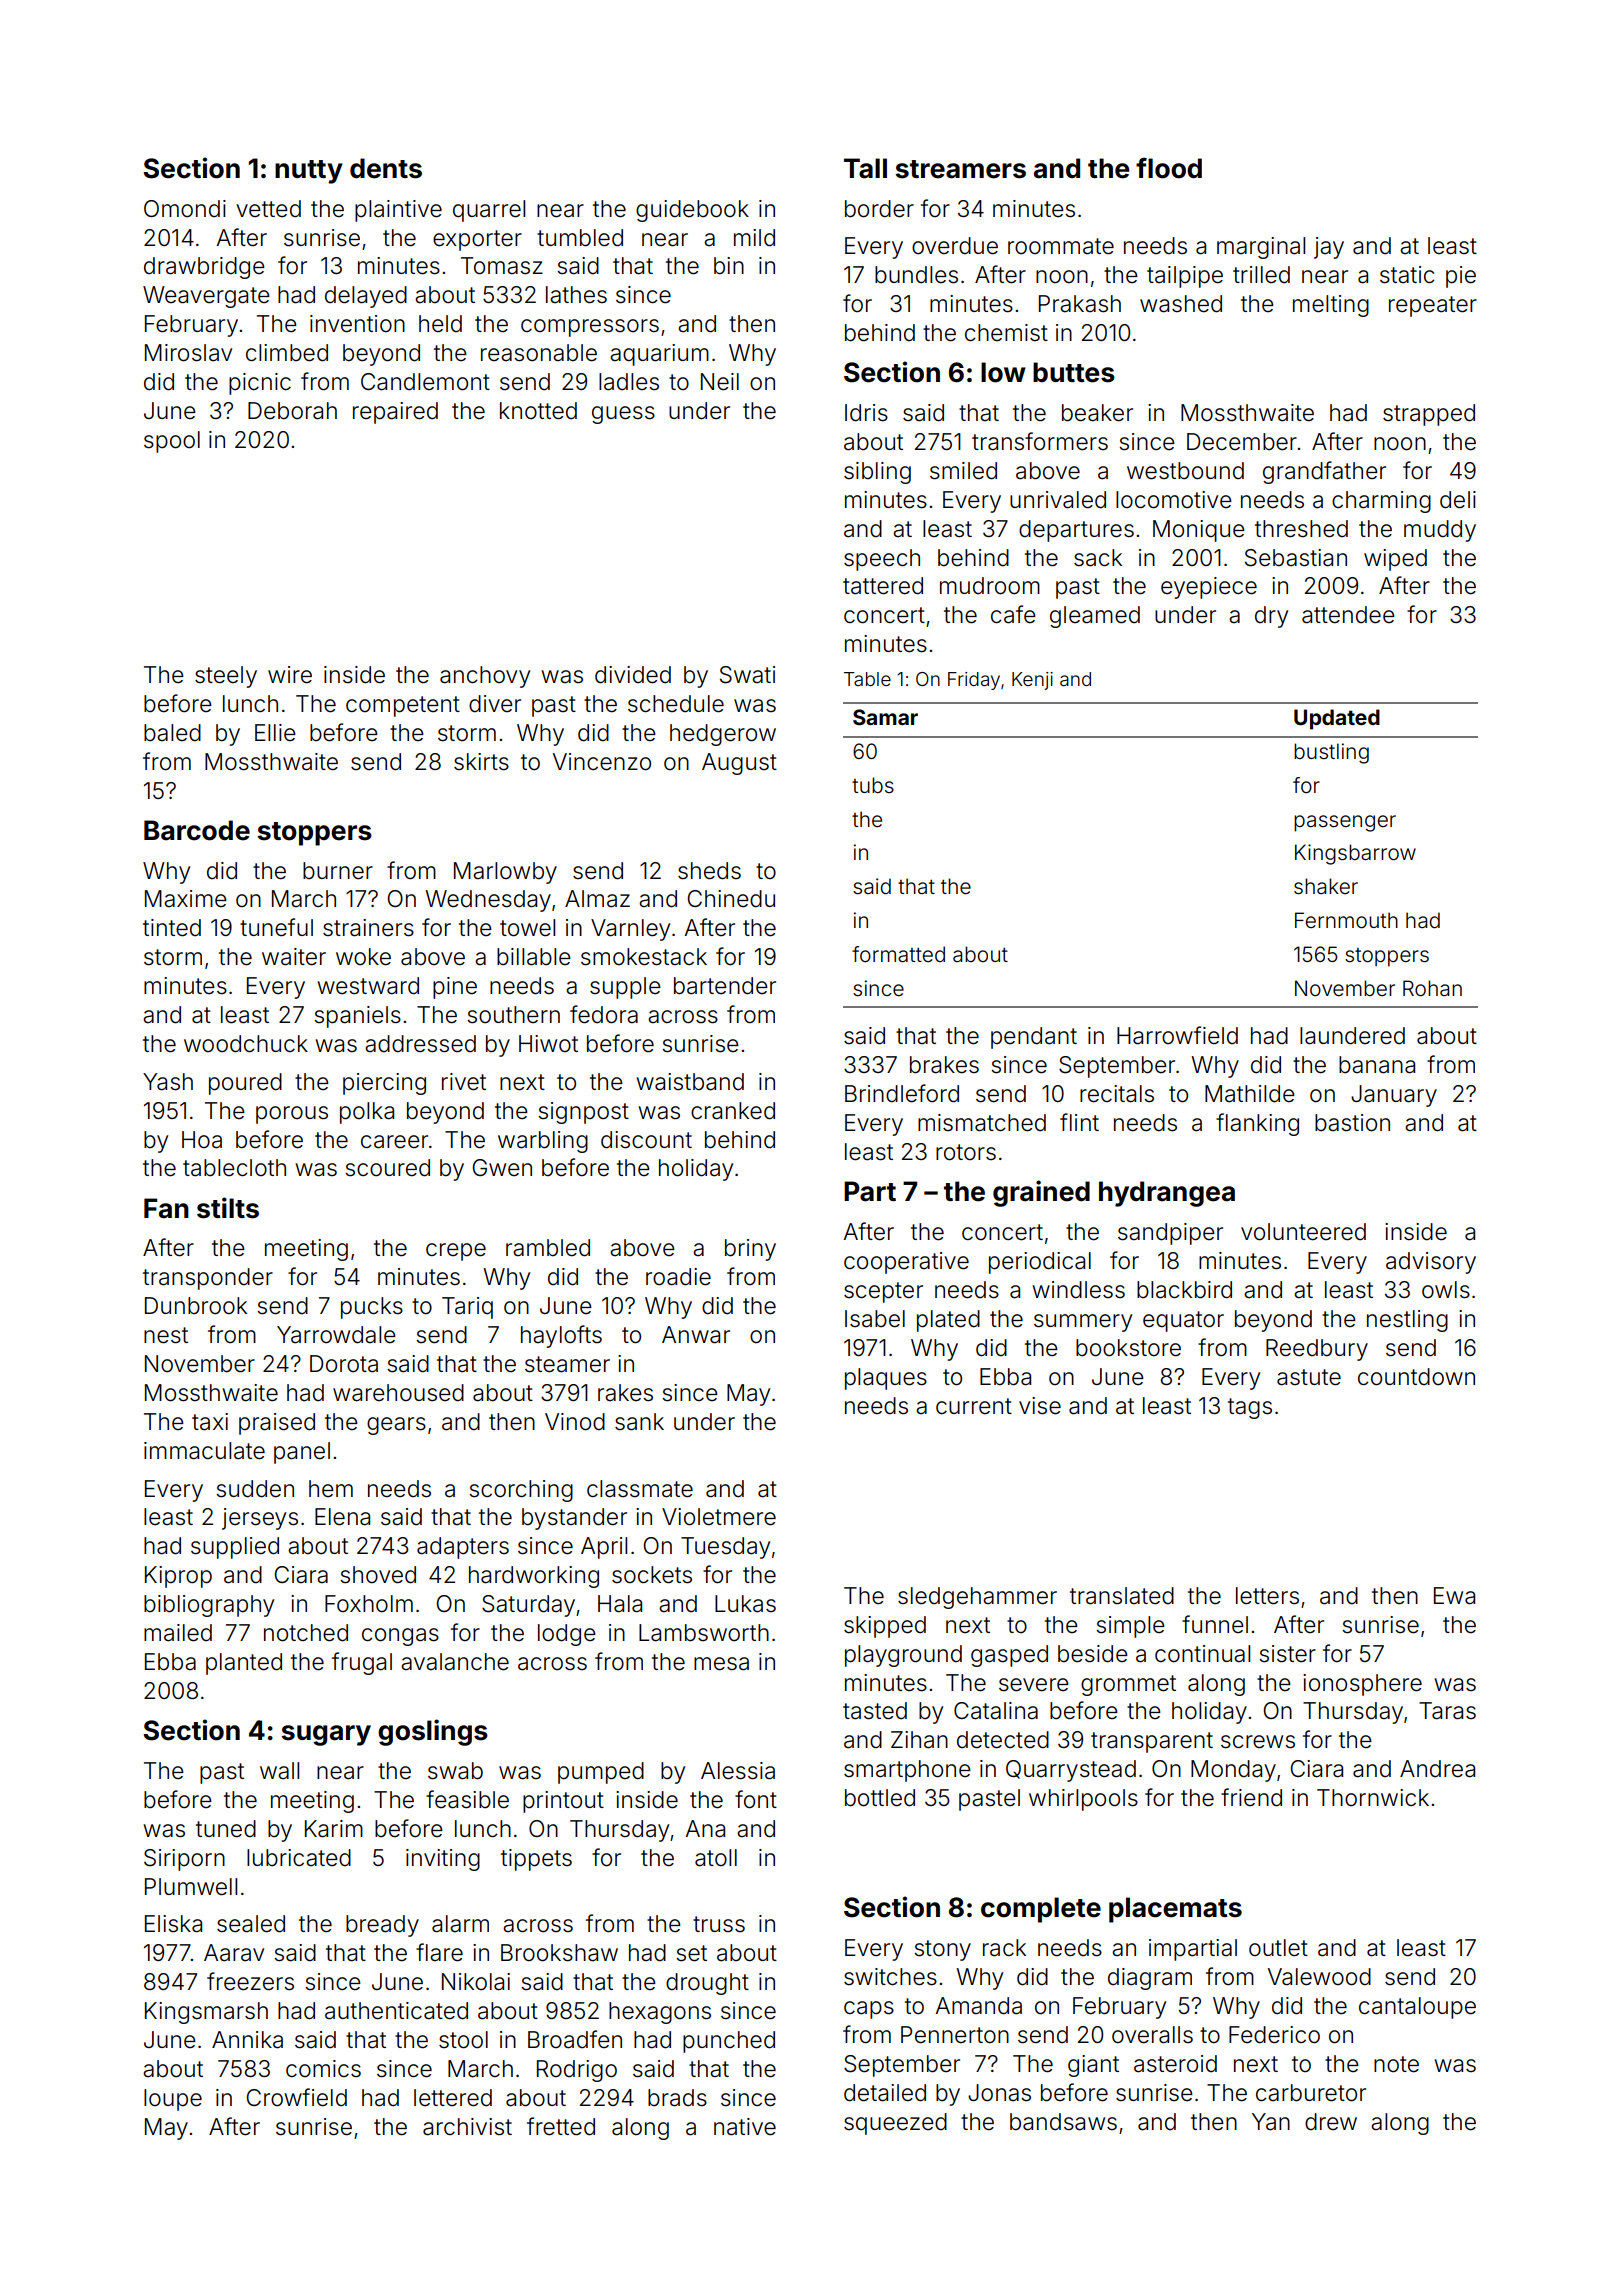  I want to click on Kenji, so click(1032, 681).
